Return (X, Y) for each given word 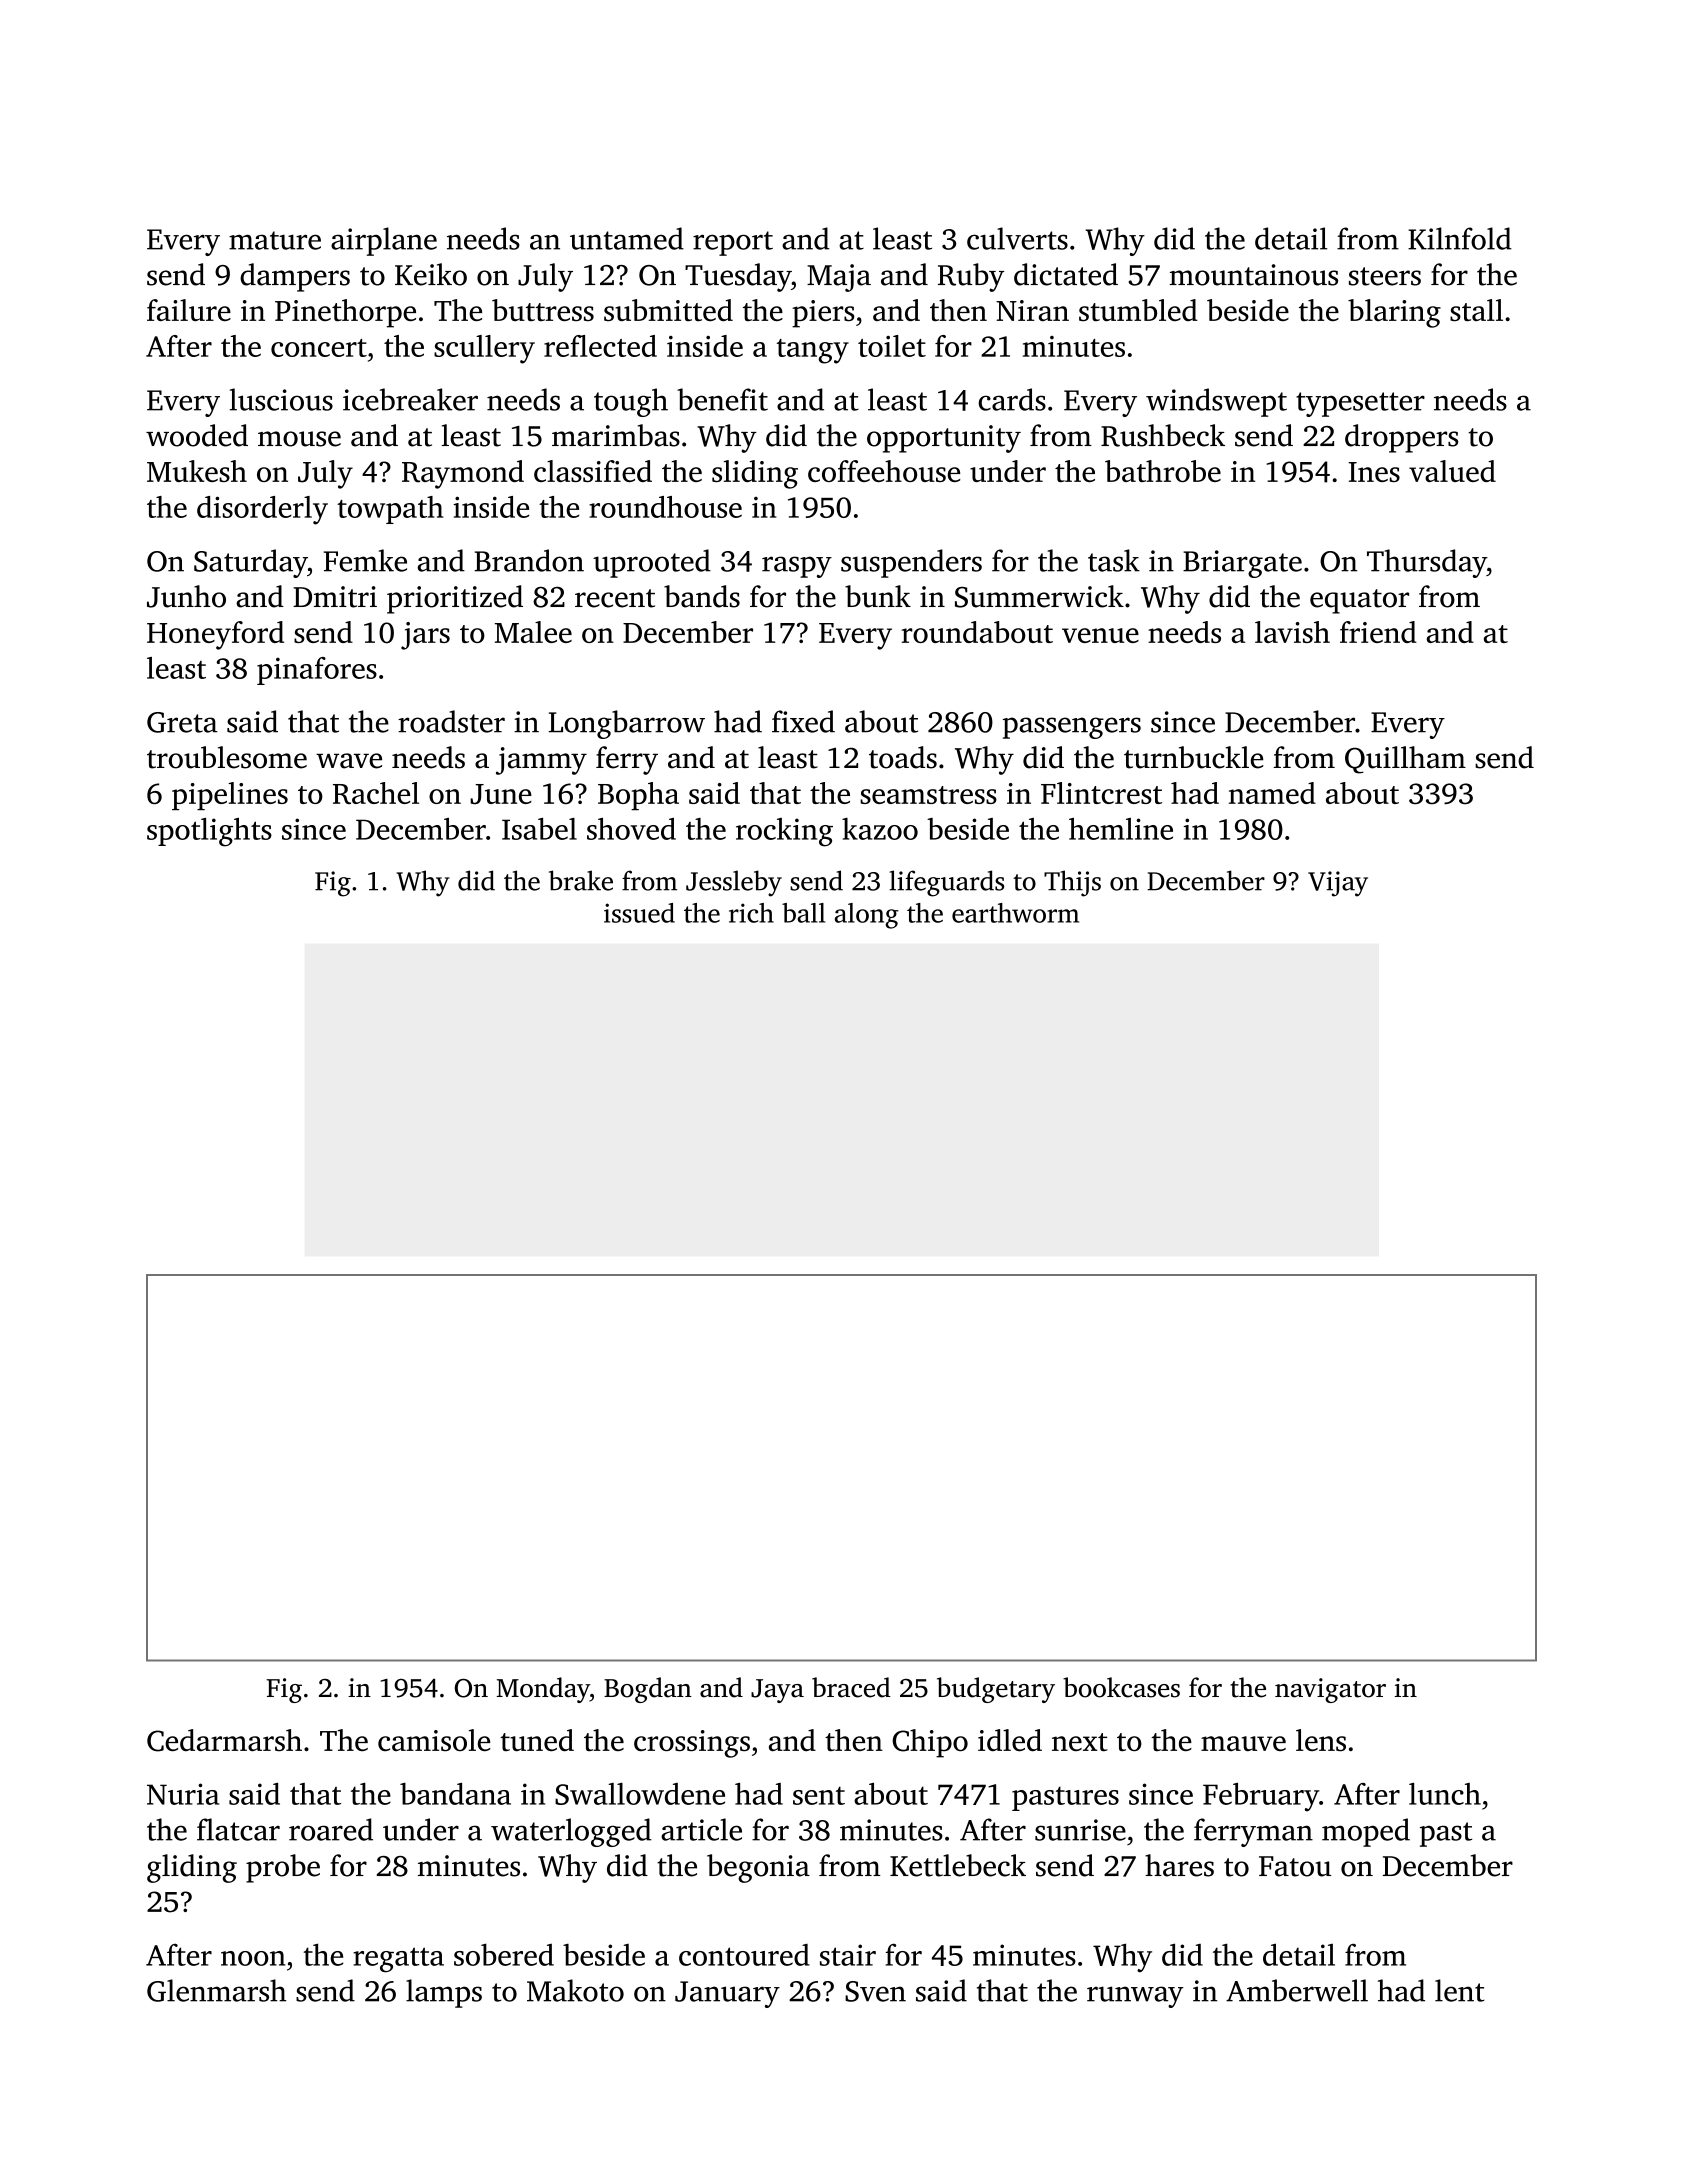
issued (639, 913)
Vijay (1338, 884)
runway (1135, 1997)
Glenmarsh (216, 1990)
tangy (813, 351)
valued (1452, 471)
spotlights (209, 832)
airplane (384, 241)
